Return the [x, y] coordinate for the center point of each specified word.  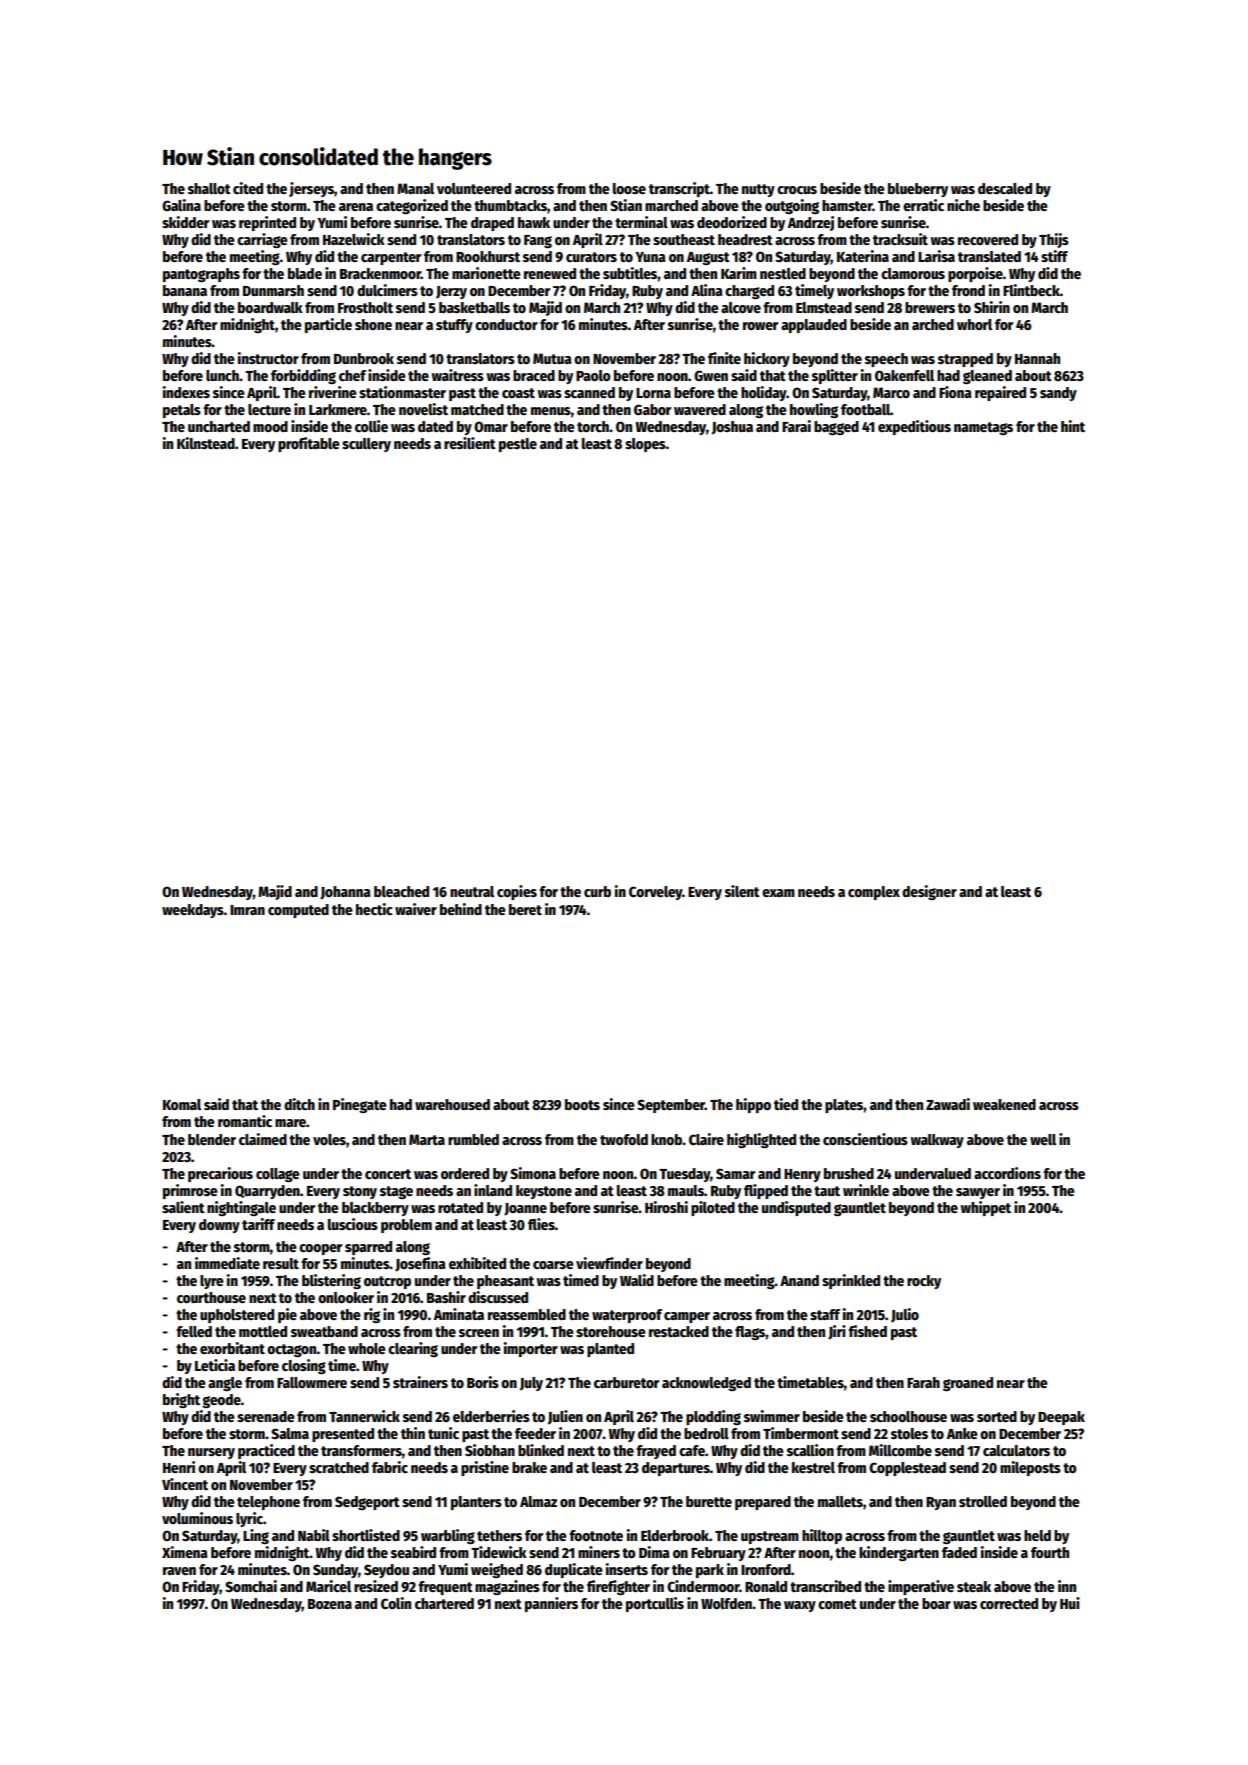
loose [629, 188]
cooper [320, 1249]
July [531, 1384]
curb [597, 891]
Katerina [863, 256]
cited [248, 188]
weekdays [193, 911]
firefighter [618, 1587]
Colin [396, 1603]
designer [929, 892]
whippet [985, 1208]
